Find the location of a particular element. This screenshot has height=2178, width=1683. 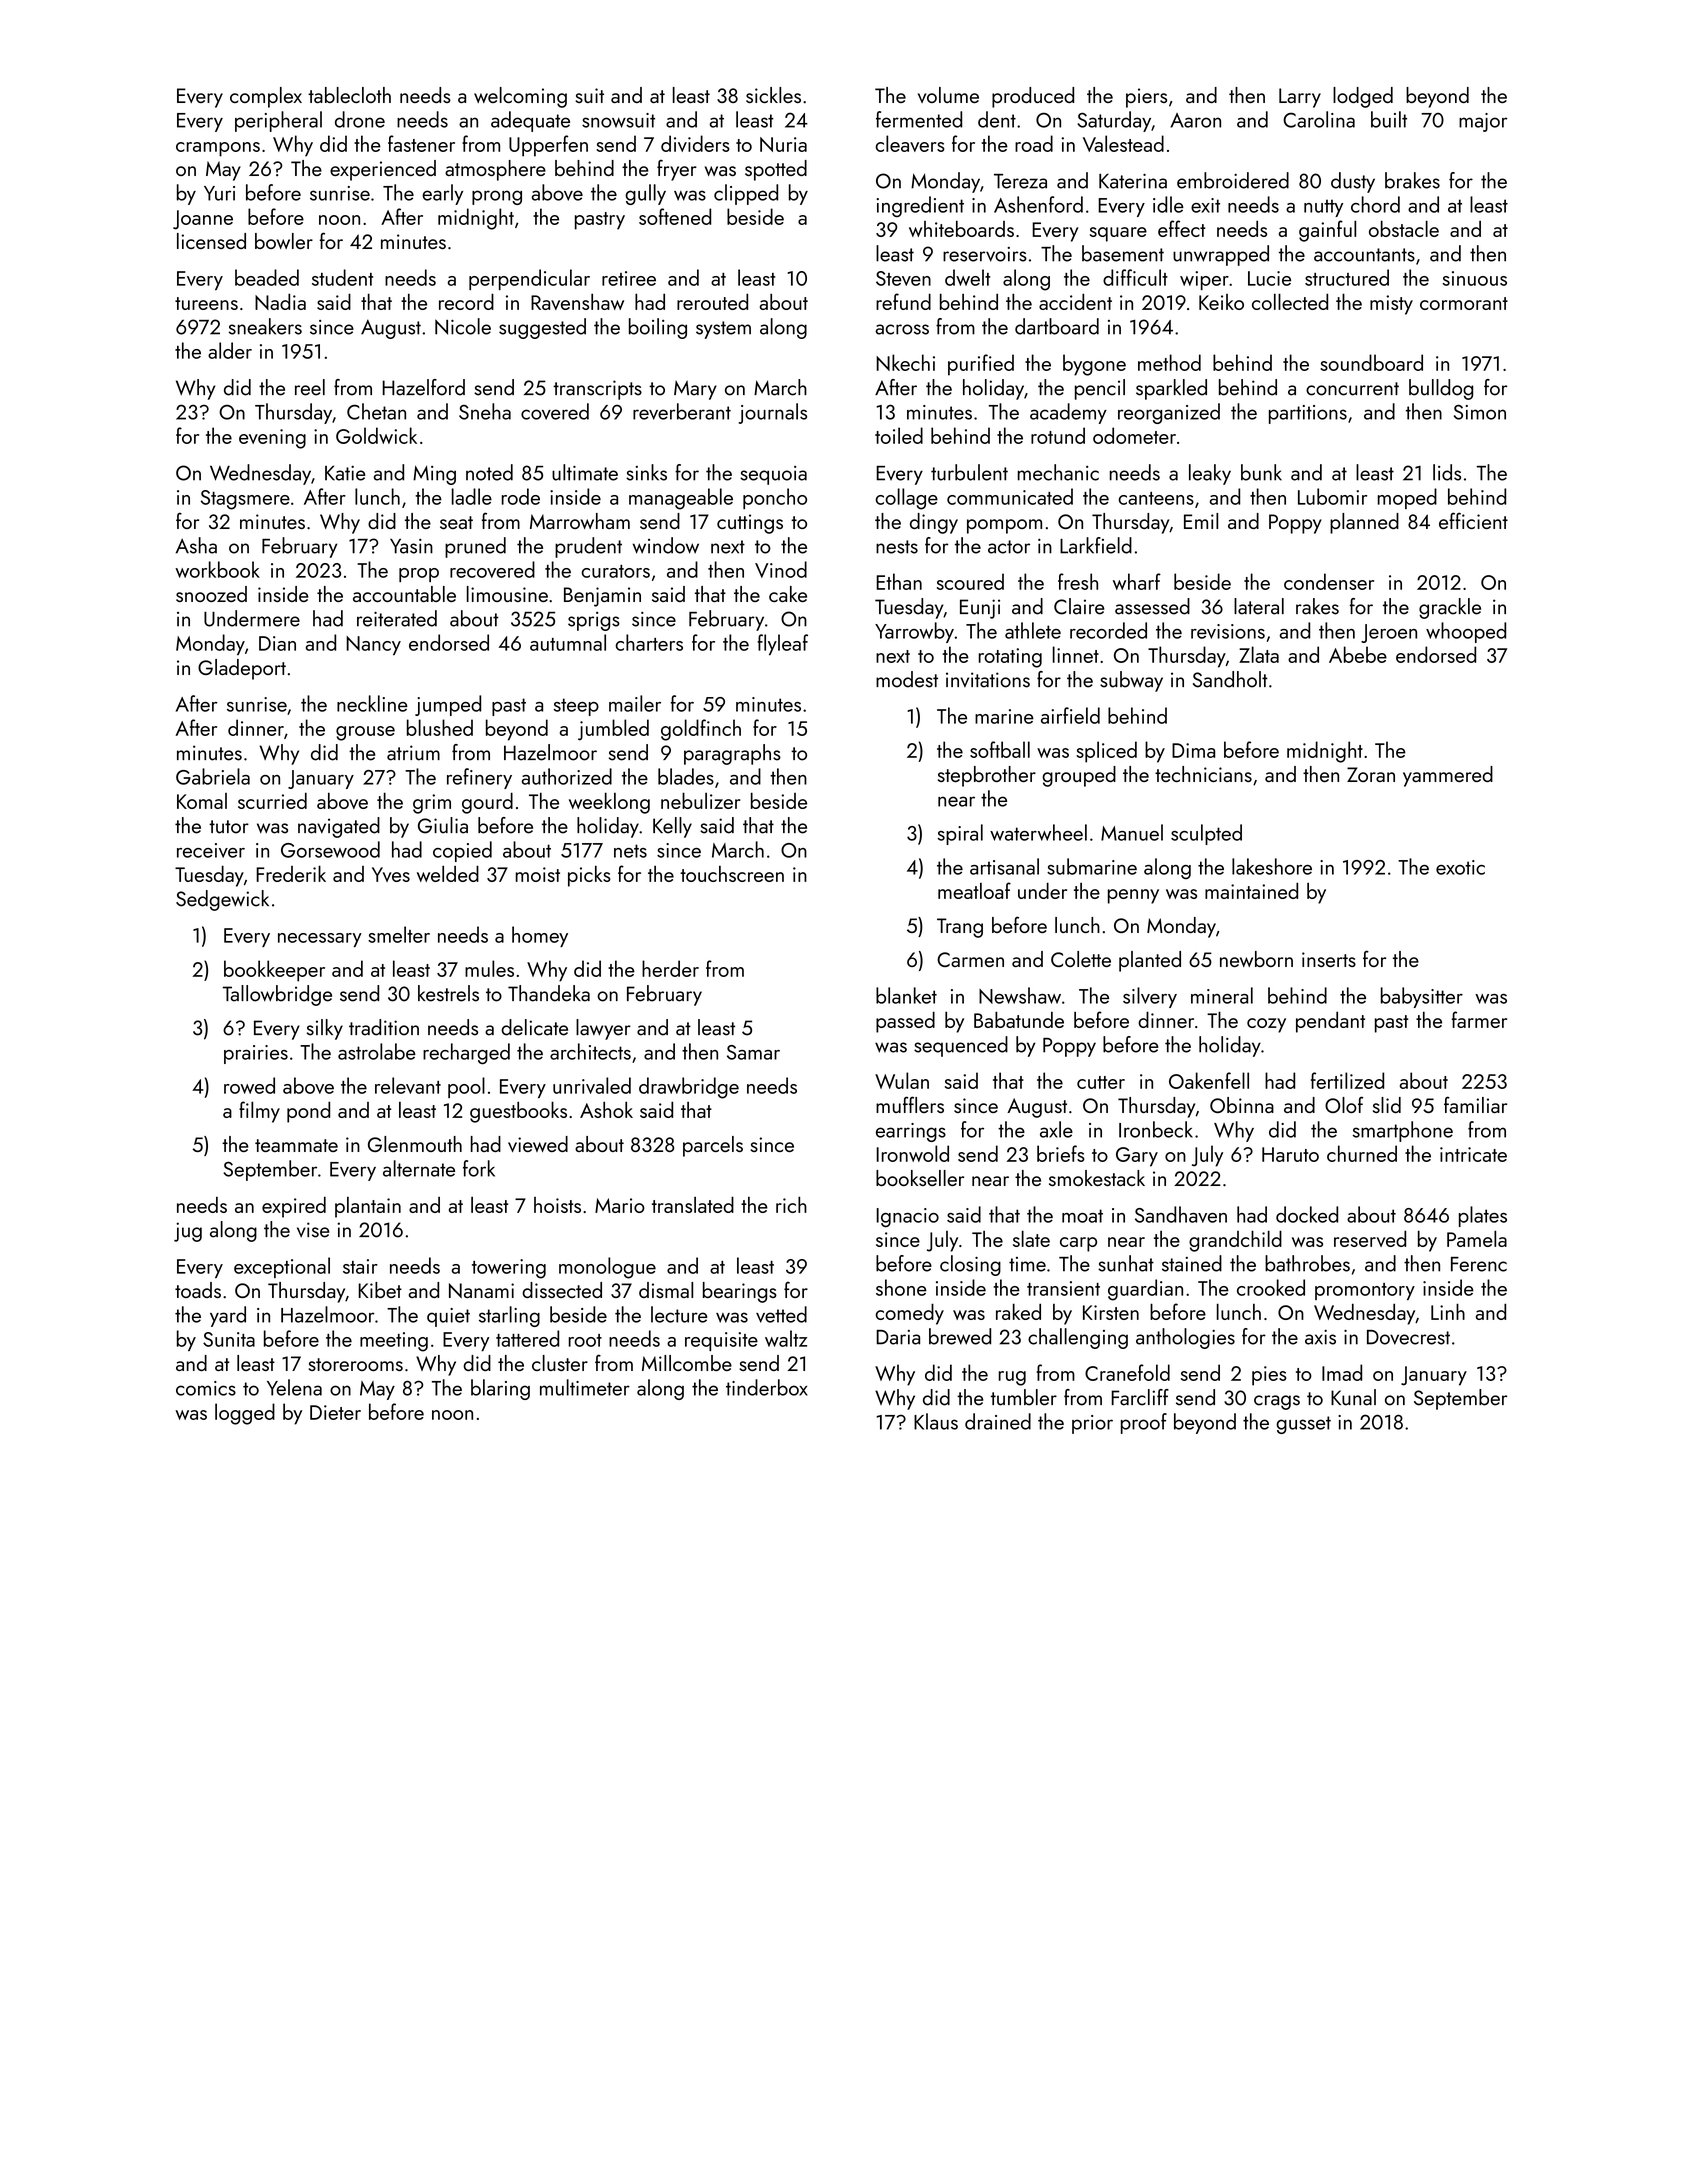

soundboard is located at coordinates (1371, 362).
